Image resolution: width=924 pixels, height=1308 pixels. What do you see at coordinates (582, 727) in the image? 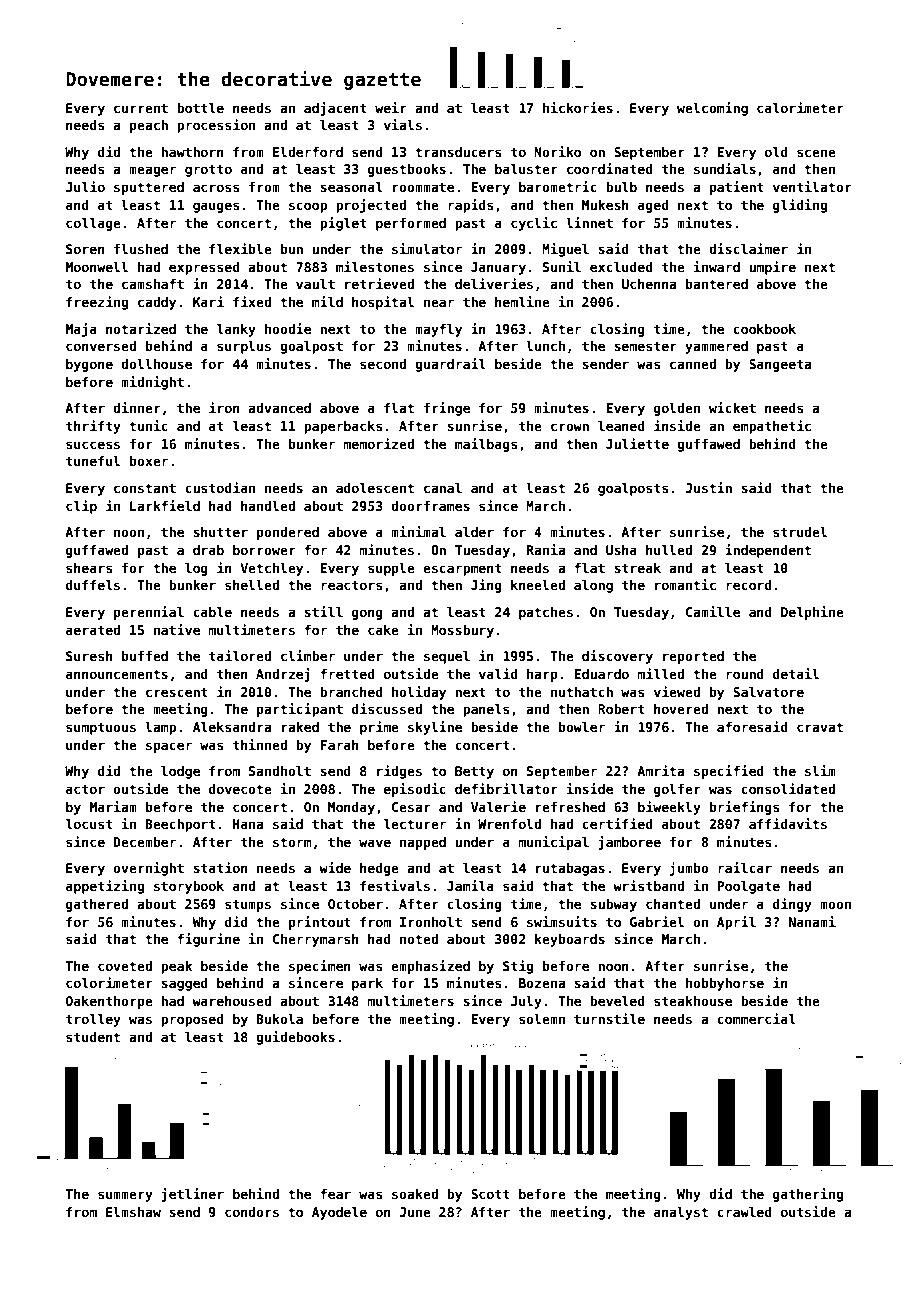
I see `bowler` at bounding box center [582, 727].
